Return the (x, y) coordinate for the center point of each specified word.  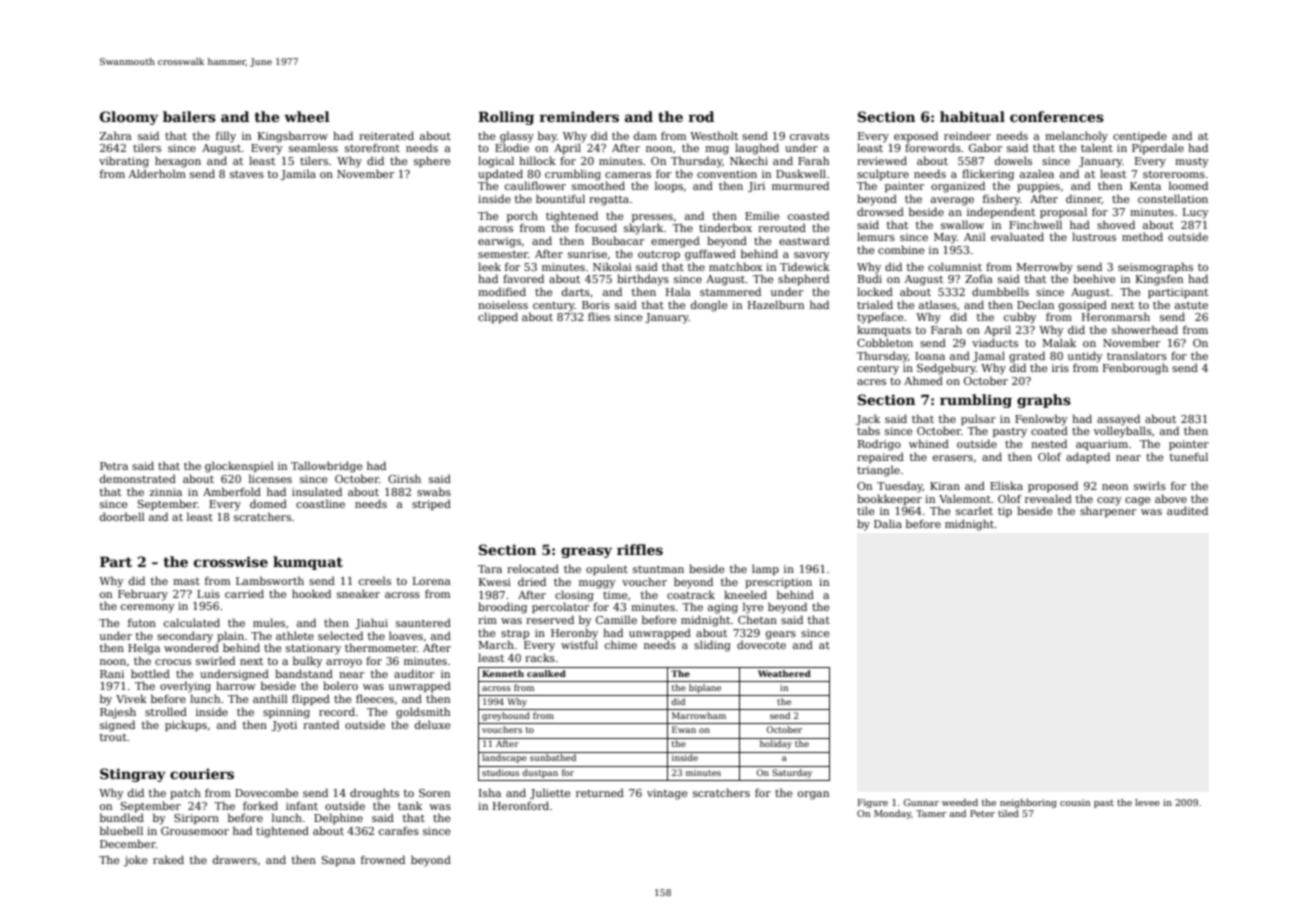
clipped (498, 317)
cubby (1020, 318)
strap (515, 634)
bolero (340, 685)
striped (431, 504)
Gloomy (129, 118)
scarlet (974, 510)
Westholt (714, 135)
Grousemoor (195, 831)
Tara (490, 569)
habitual (972, 116)
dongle (709, 306)
